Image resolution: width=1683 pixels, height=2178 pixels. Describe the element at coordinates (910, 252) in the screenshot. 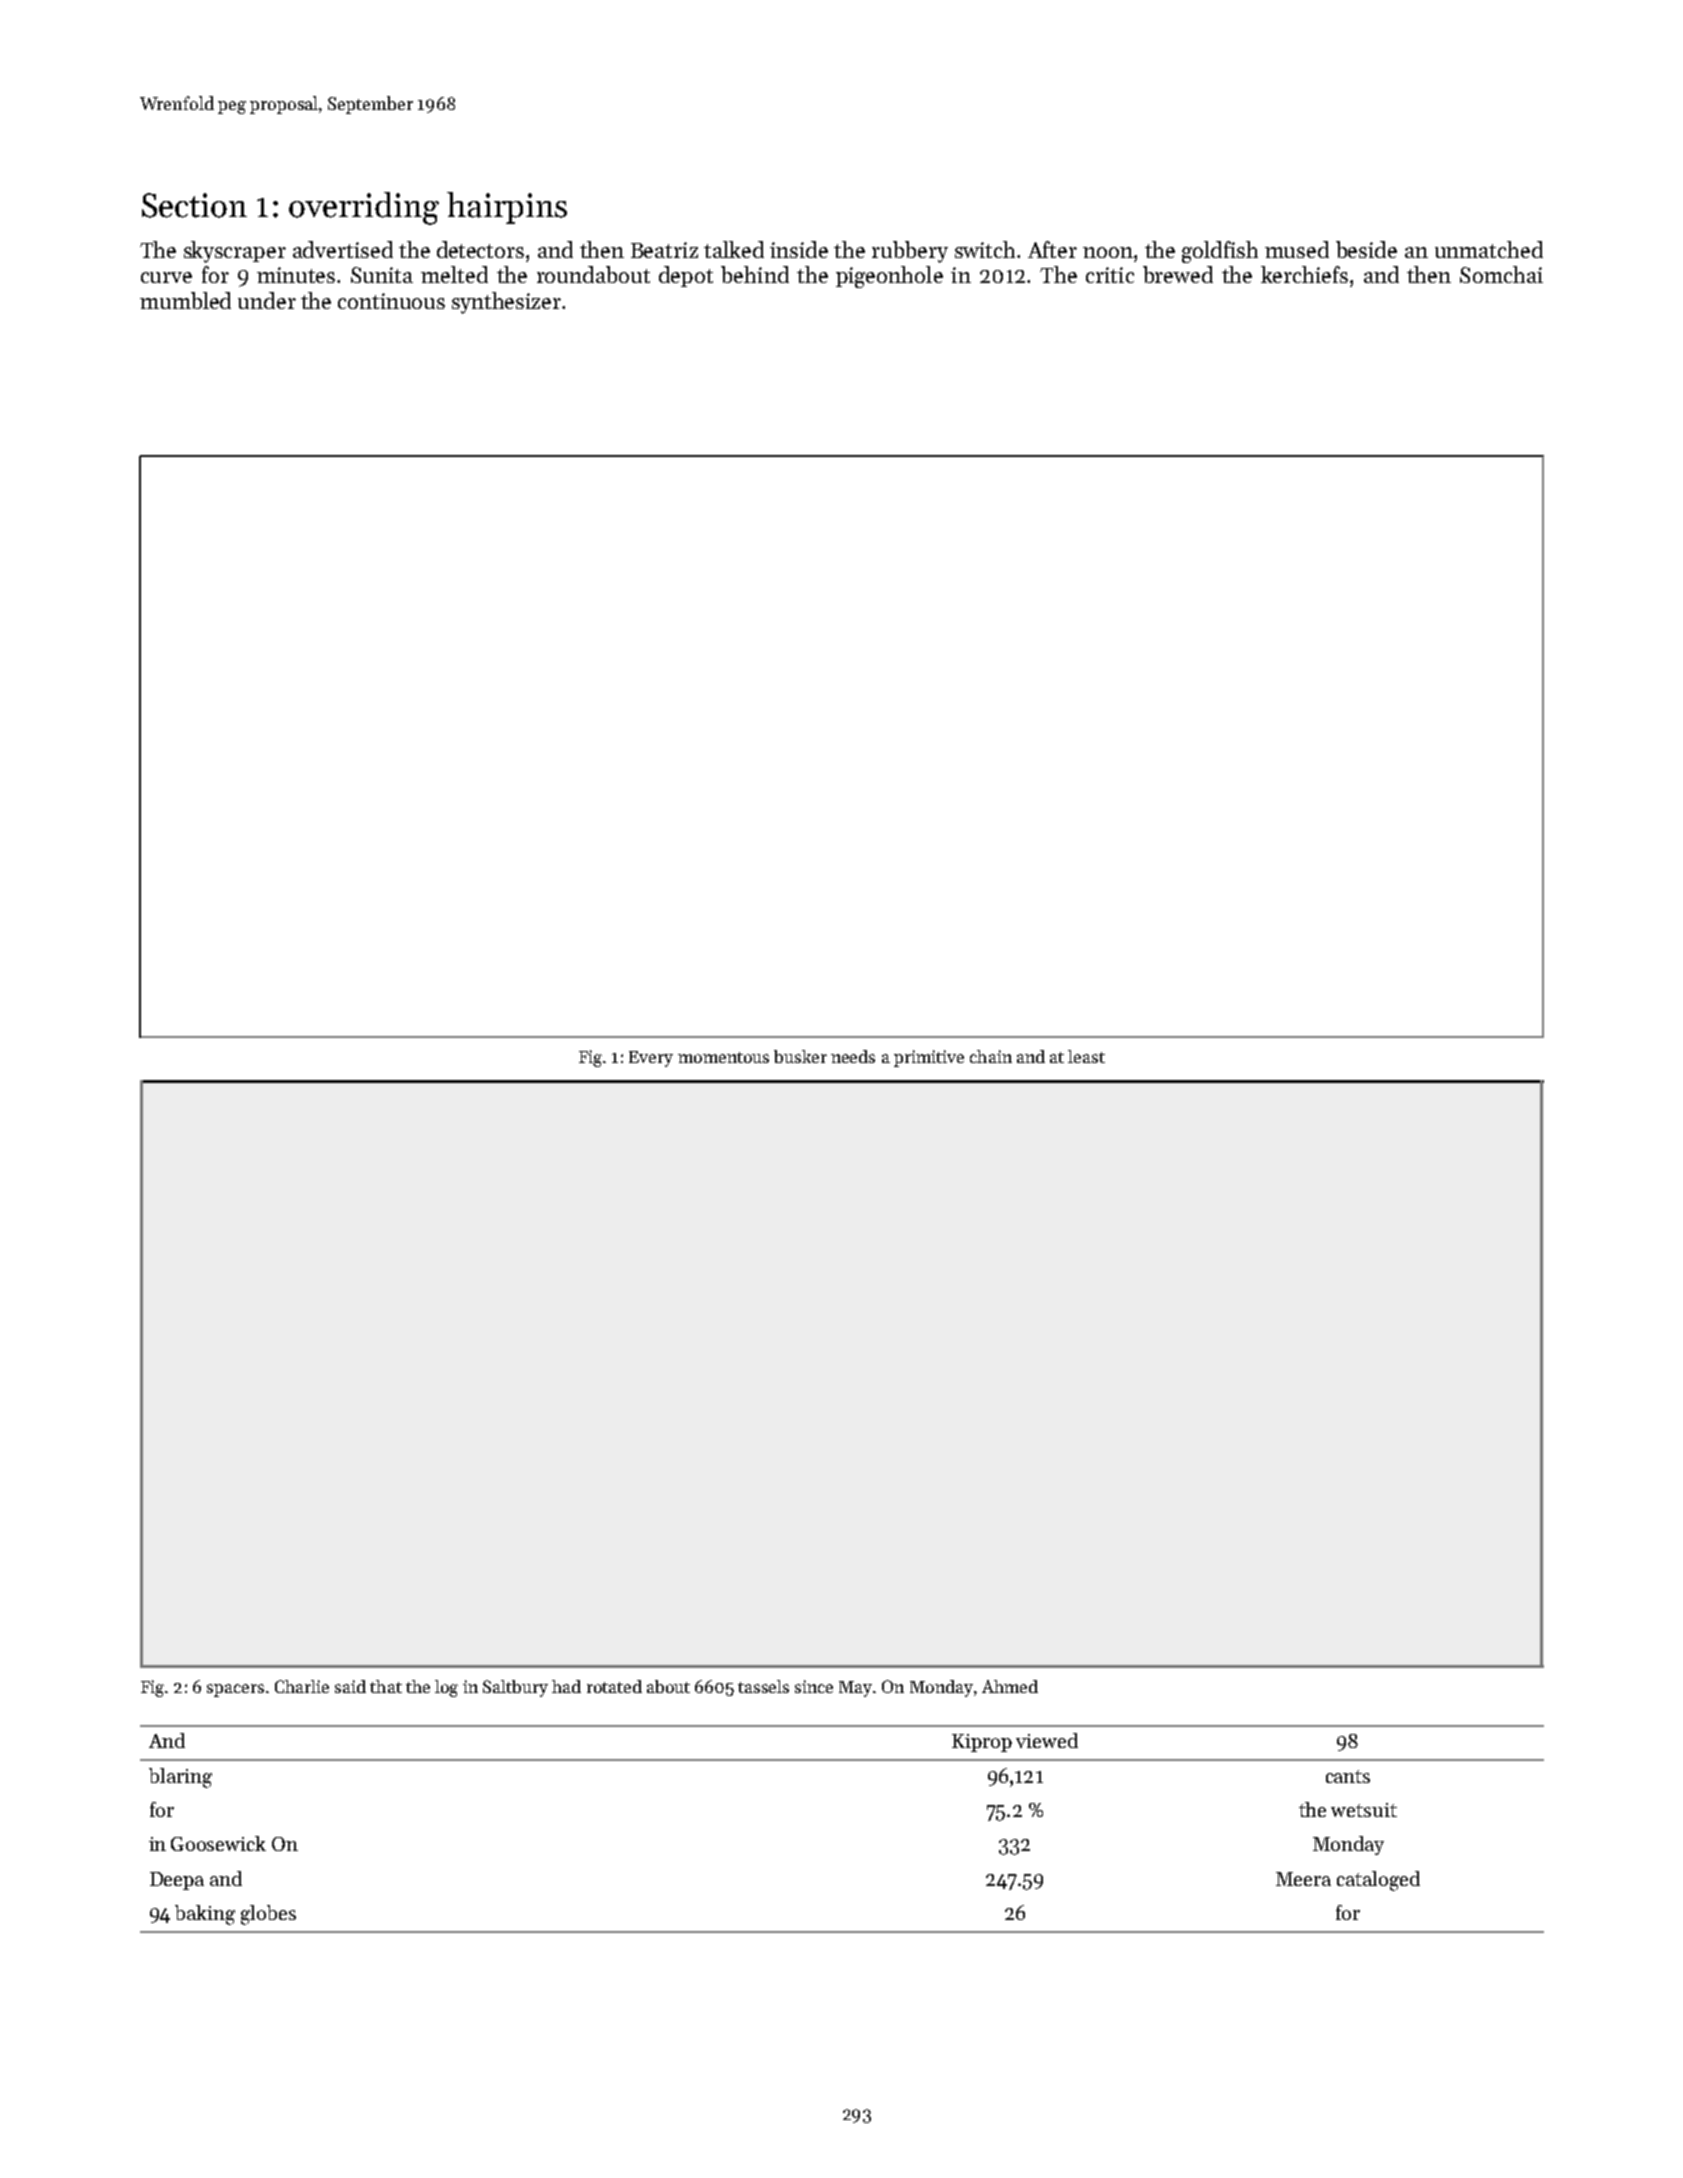

I see `rubbery` at that location.
